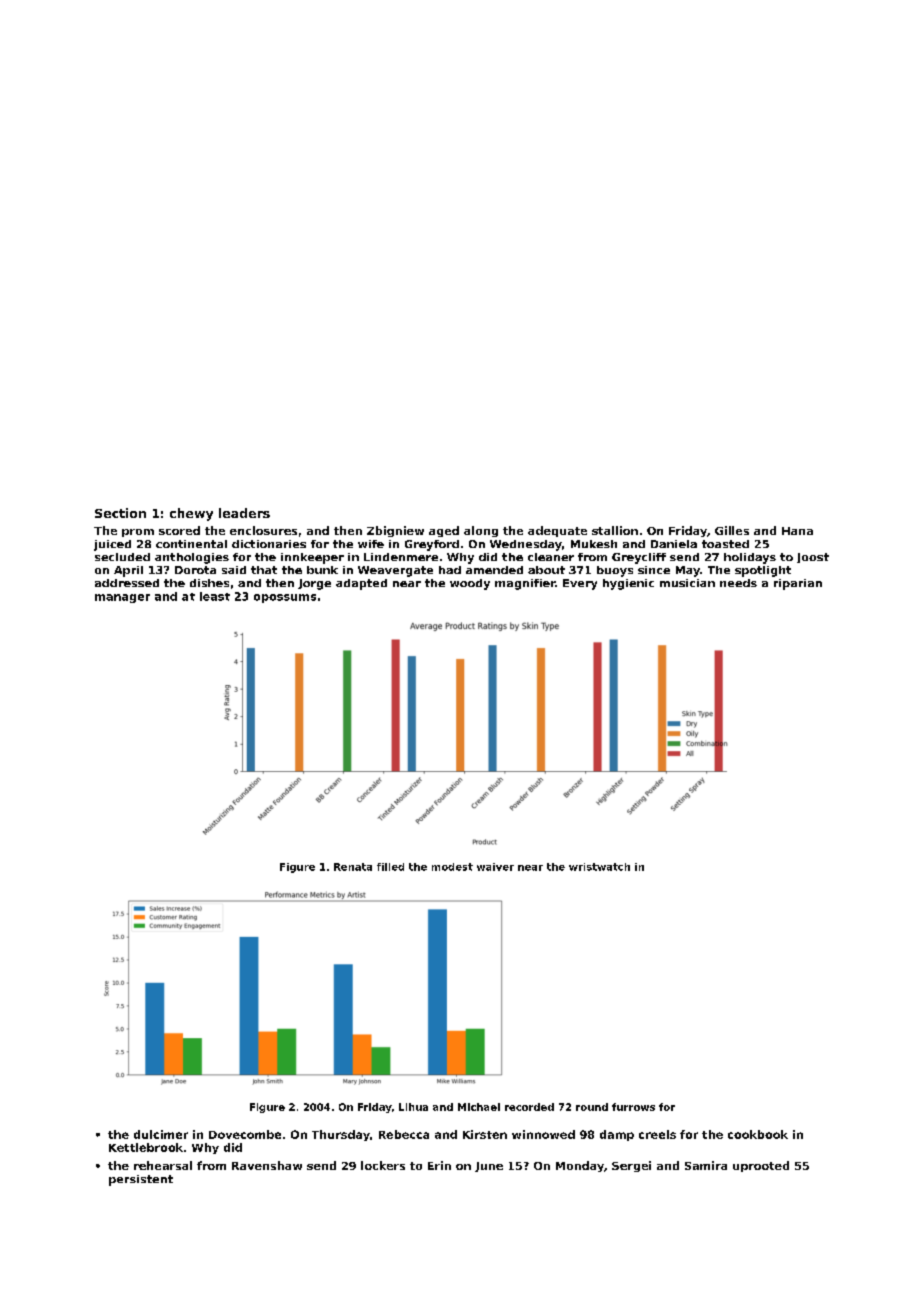 This screenshot has width=924, height=1308. I want to click on addressed, so click(127, 583).
